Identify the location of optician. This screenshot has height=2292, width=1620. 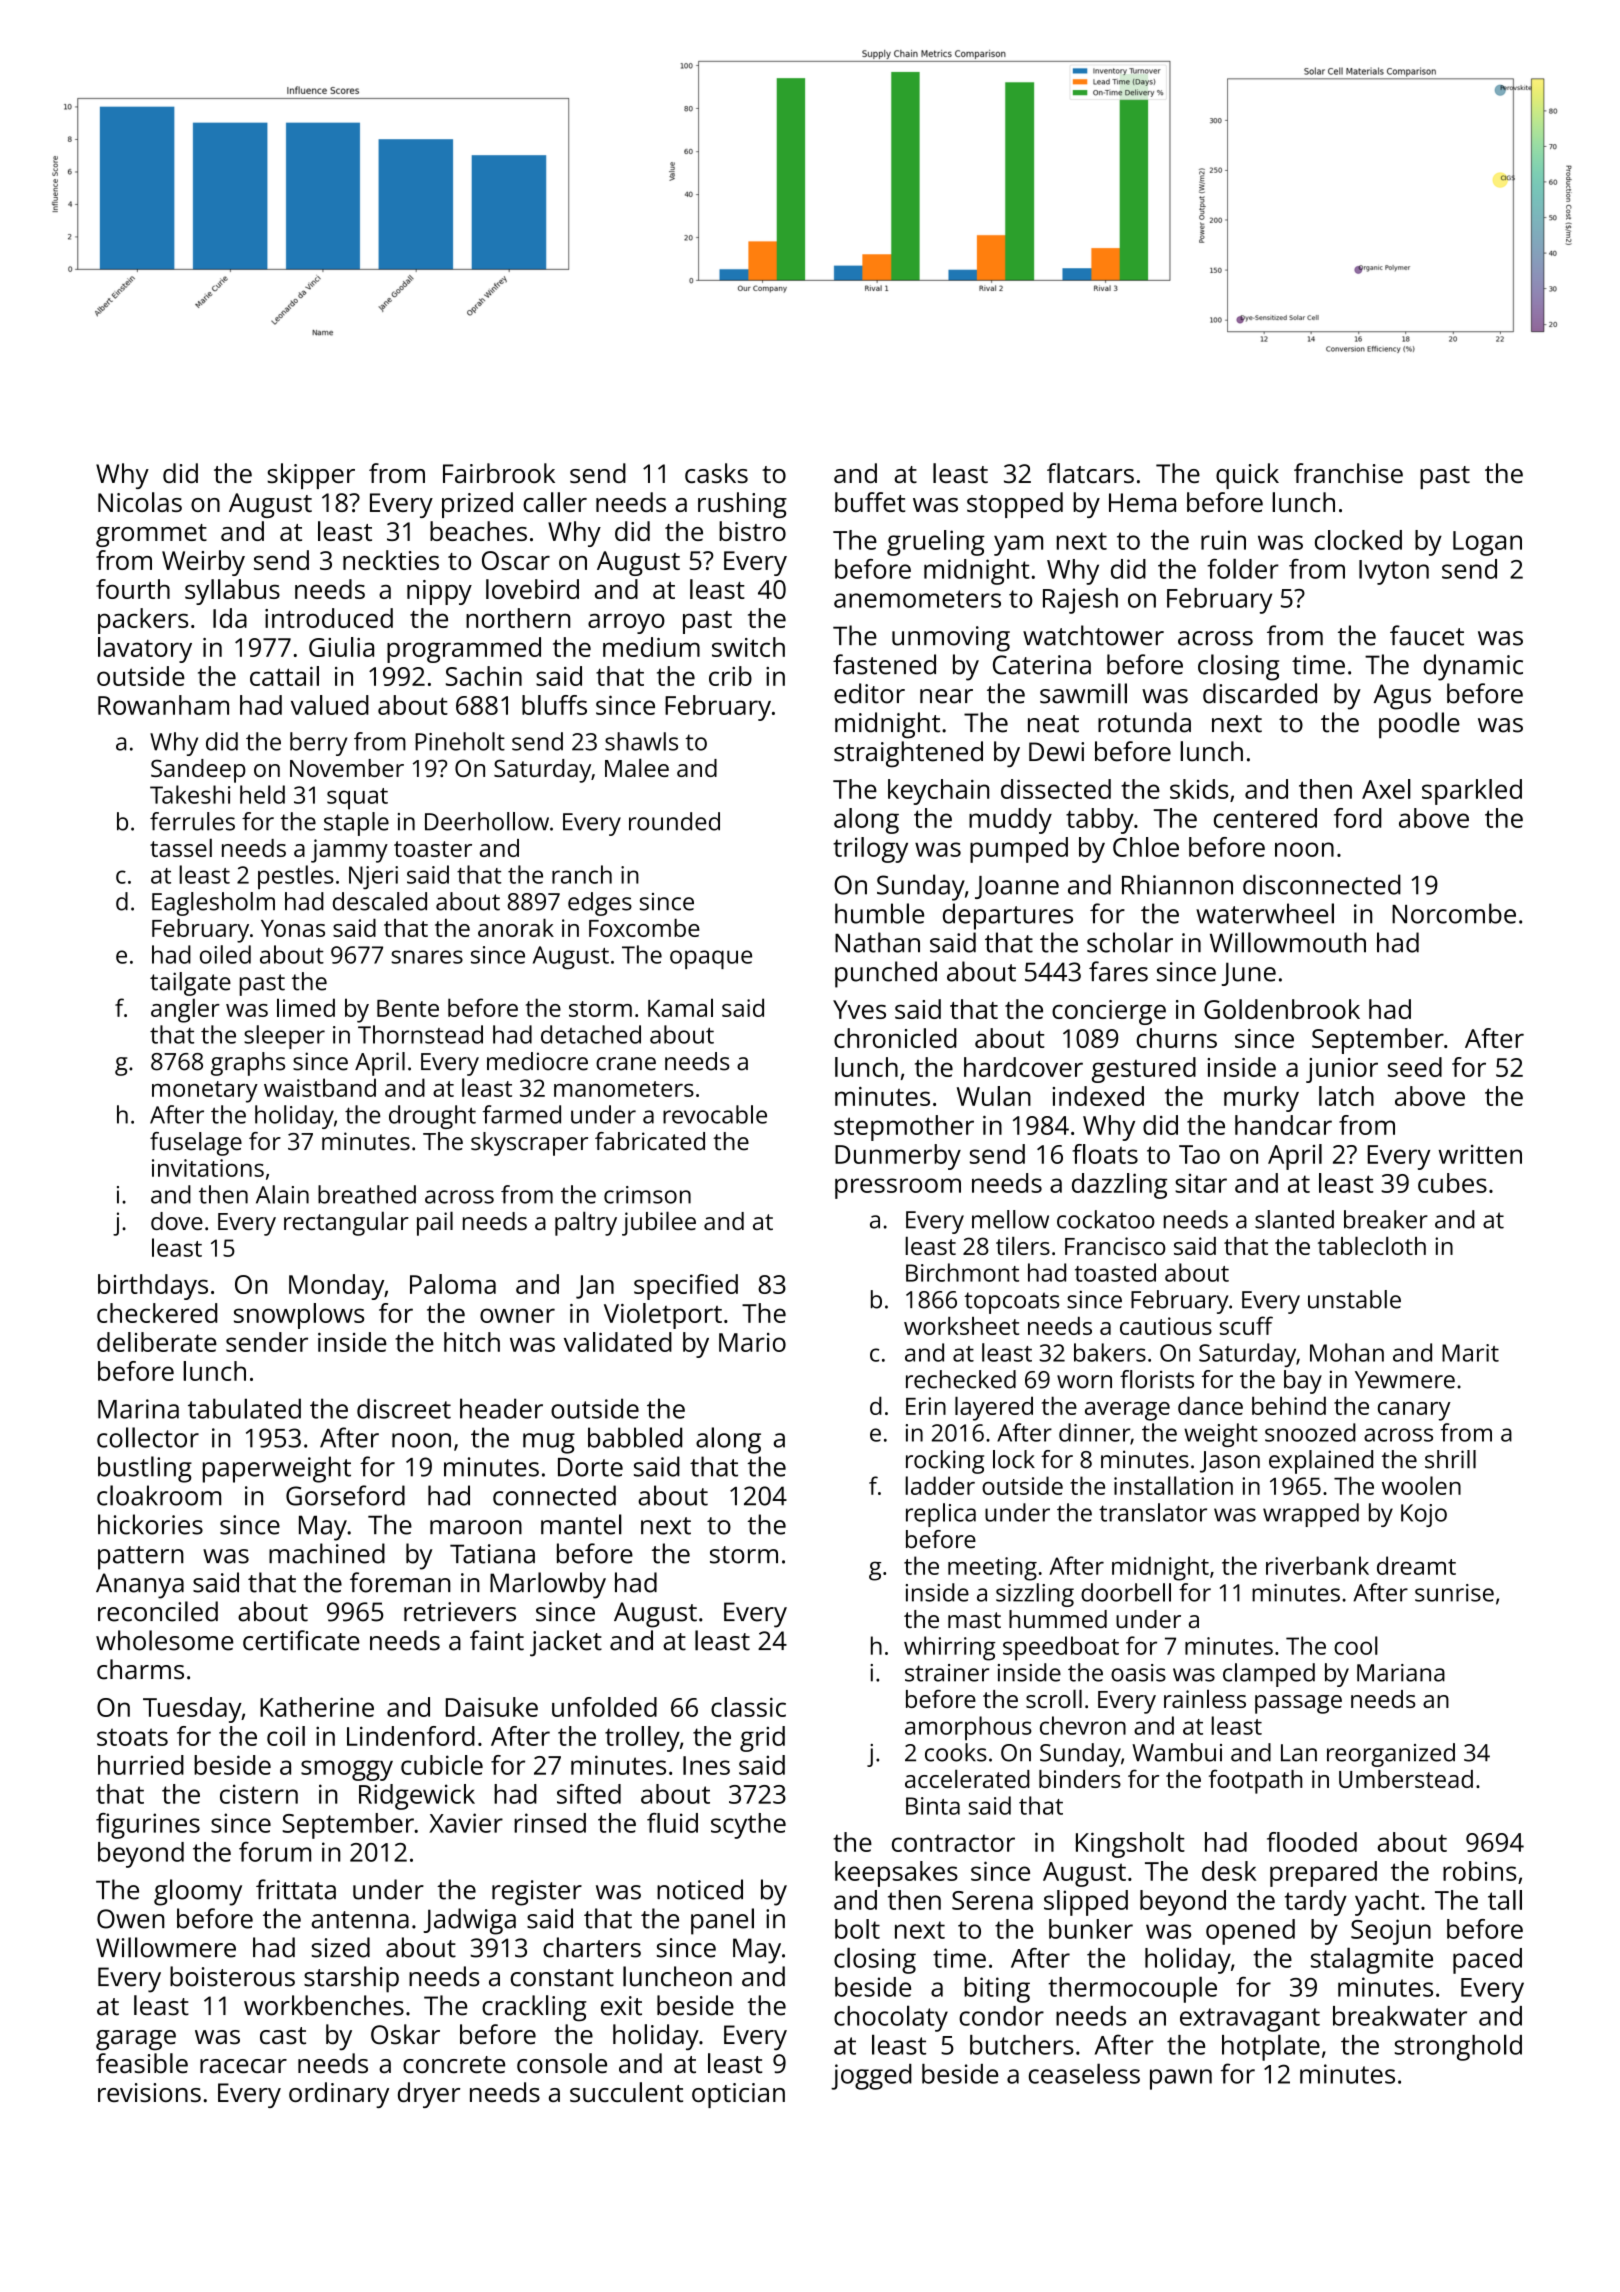
(738, 2095).
